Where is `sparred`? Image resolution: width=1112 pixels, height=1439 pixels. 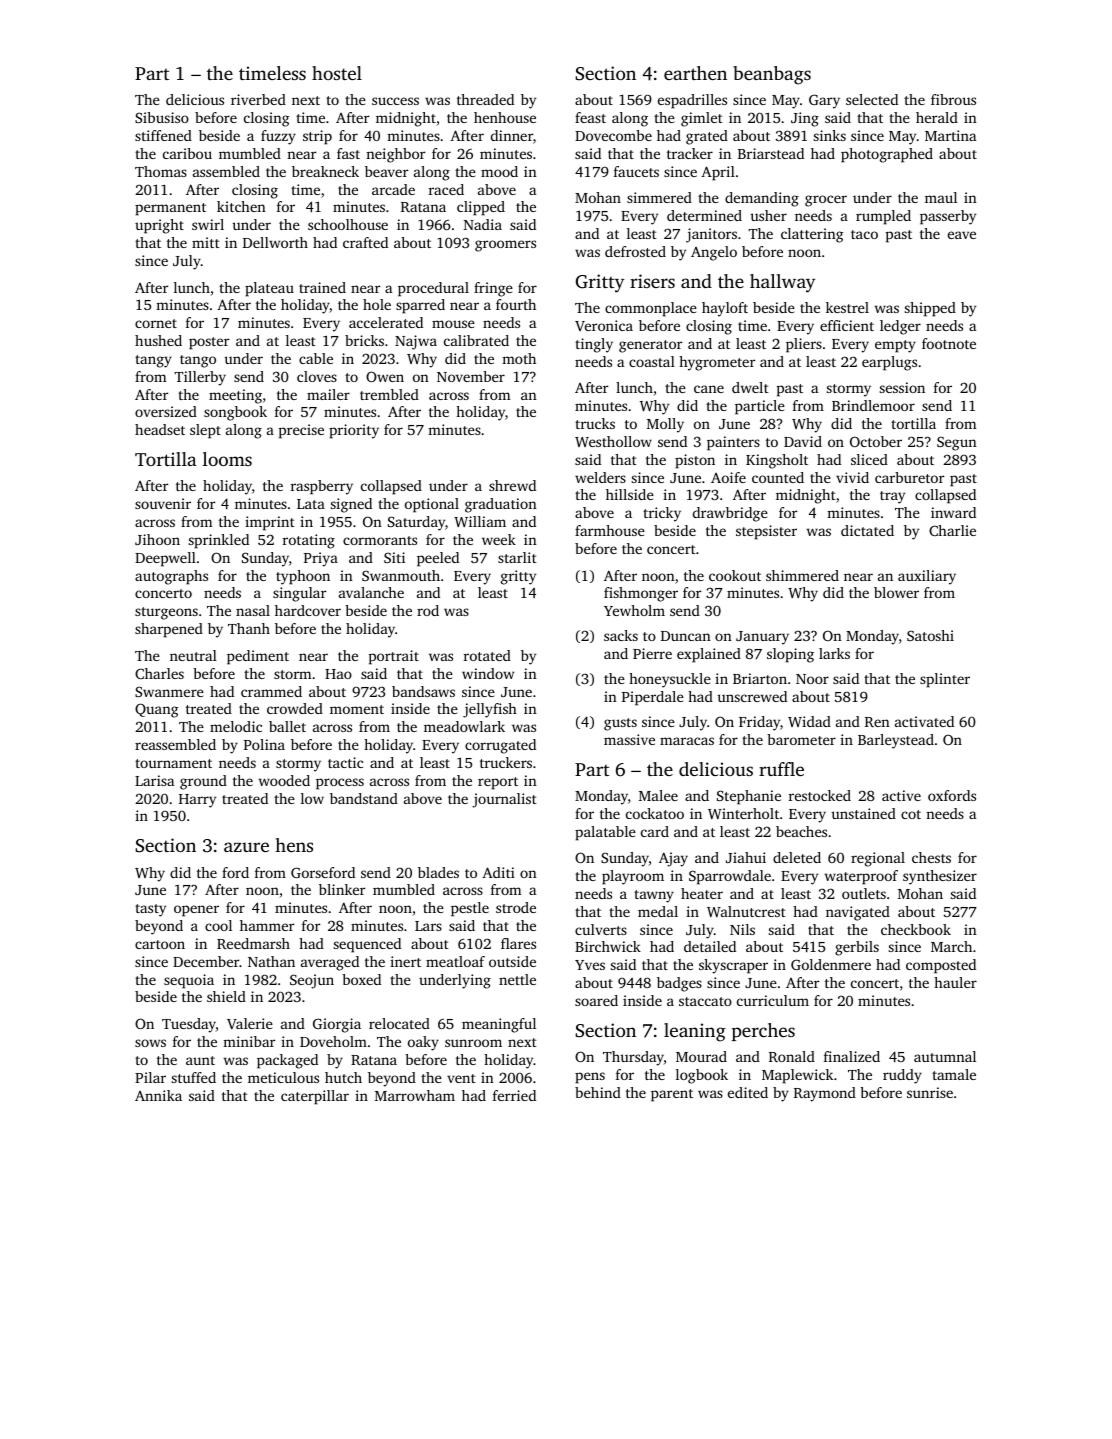 sparred is located at coordinates (420, 306).
